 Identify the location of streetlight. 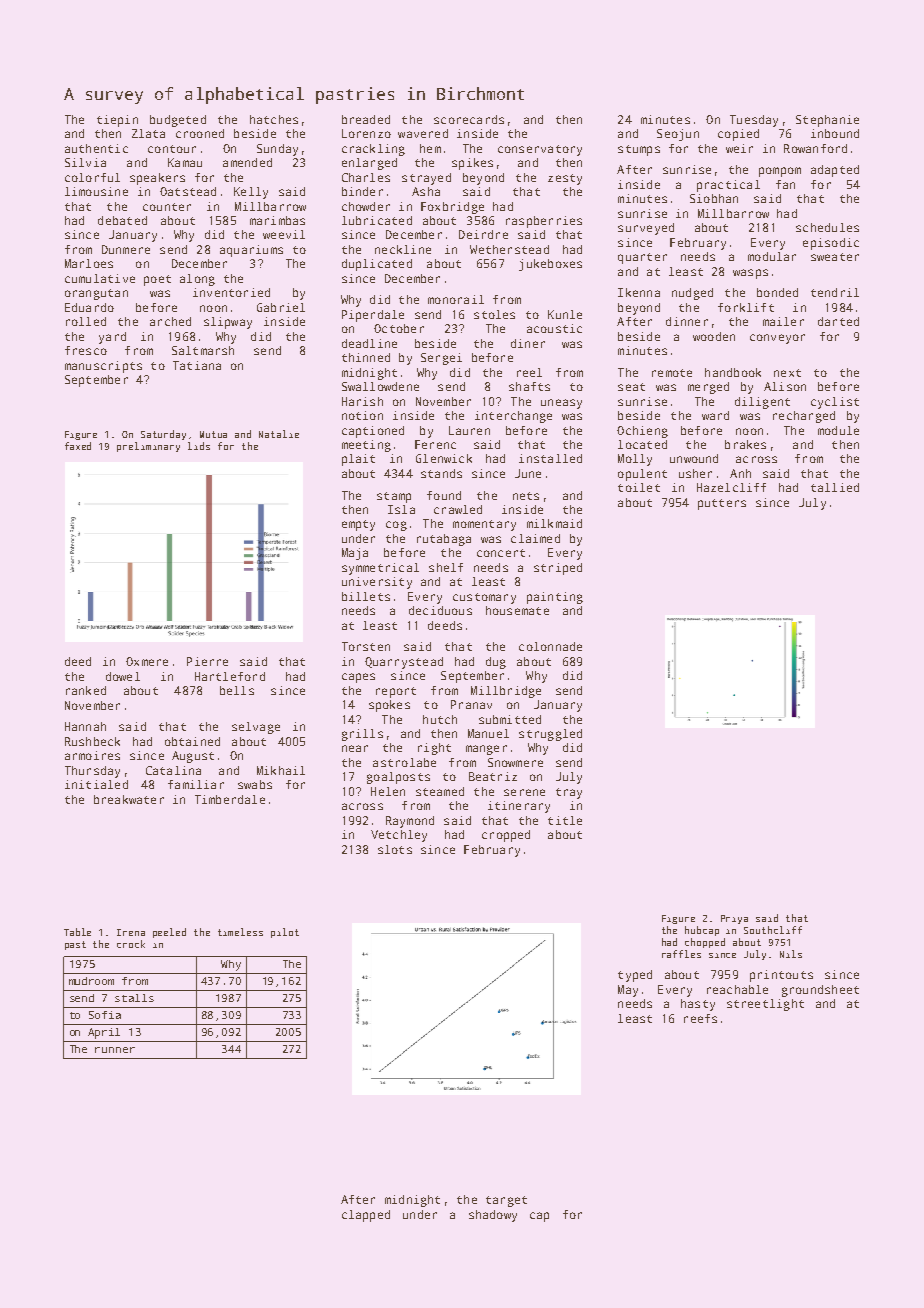
(765, 1005).
